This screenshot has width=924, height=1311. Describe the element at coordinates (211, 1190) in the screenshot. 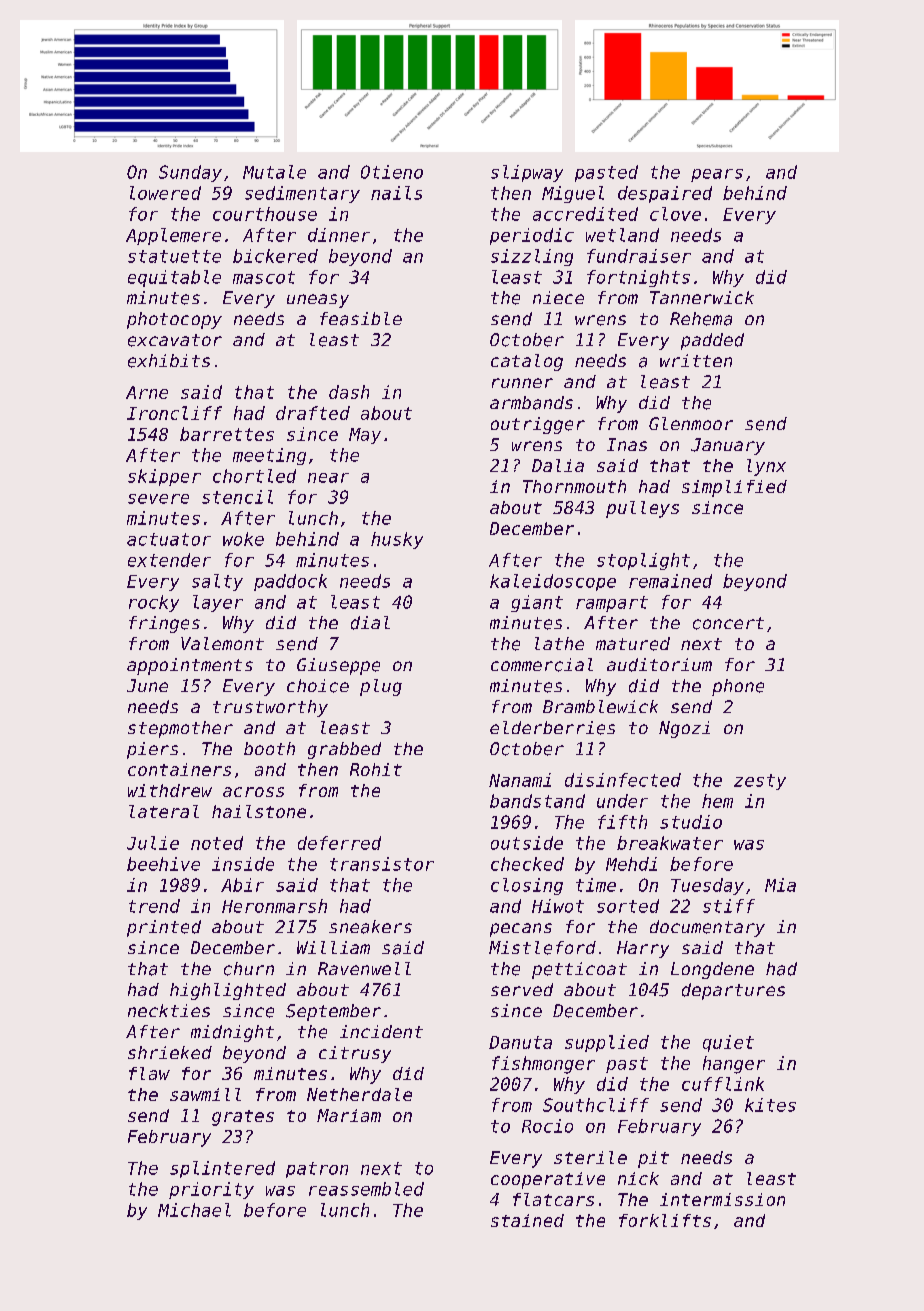

I see `priority` at that location.
